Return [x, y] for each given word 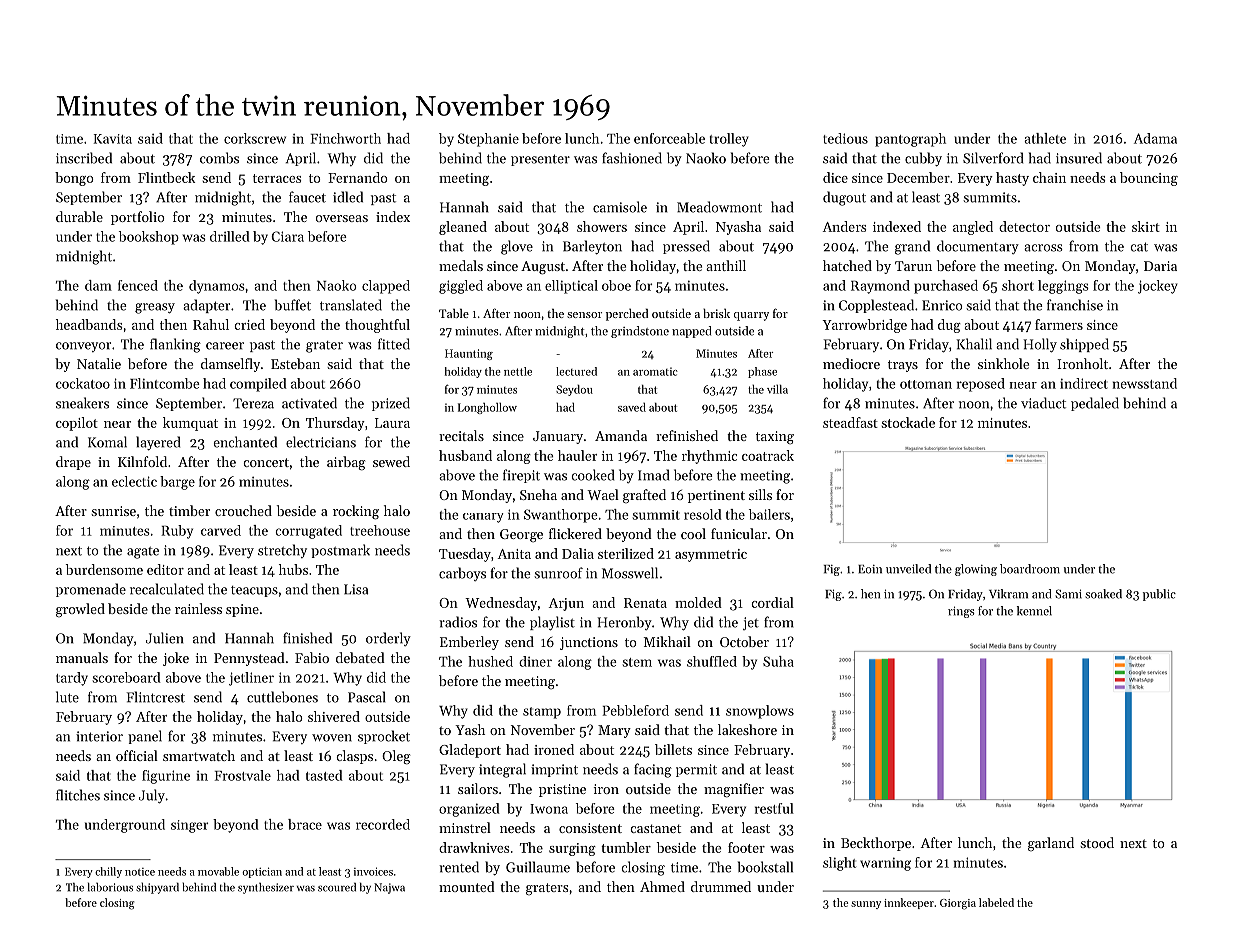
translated [351, 305]
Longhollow [487, 408]
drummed [721, 886]
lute [67, 697]
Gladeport [470, 751]
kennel [1034, 611]
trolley [729, 140]
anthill [726, 265]
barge [177, 483]
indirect [1084, 383]
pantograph [910, 140]
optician [262, 872]
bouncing [1149, 179]
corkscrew [255, 138]
